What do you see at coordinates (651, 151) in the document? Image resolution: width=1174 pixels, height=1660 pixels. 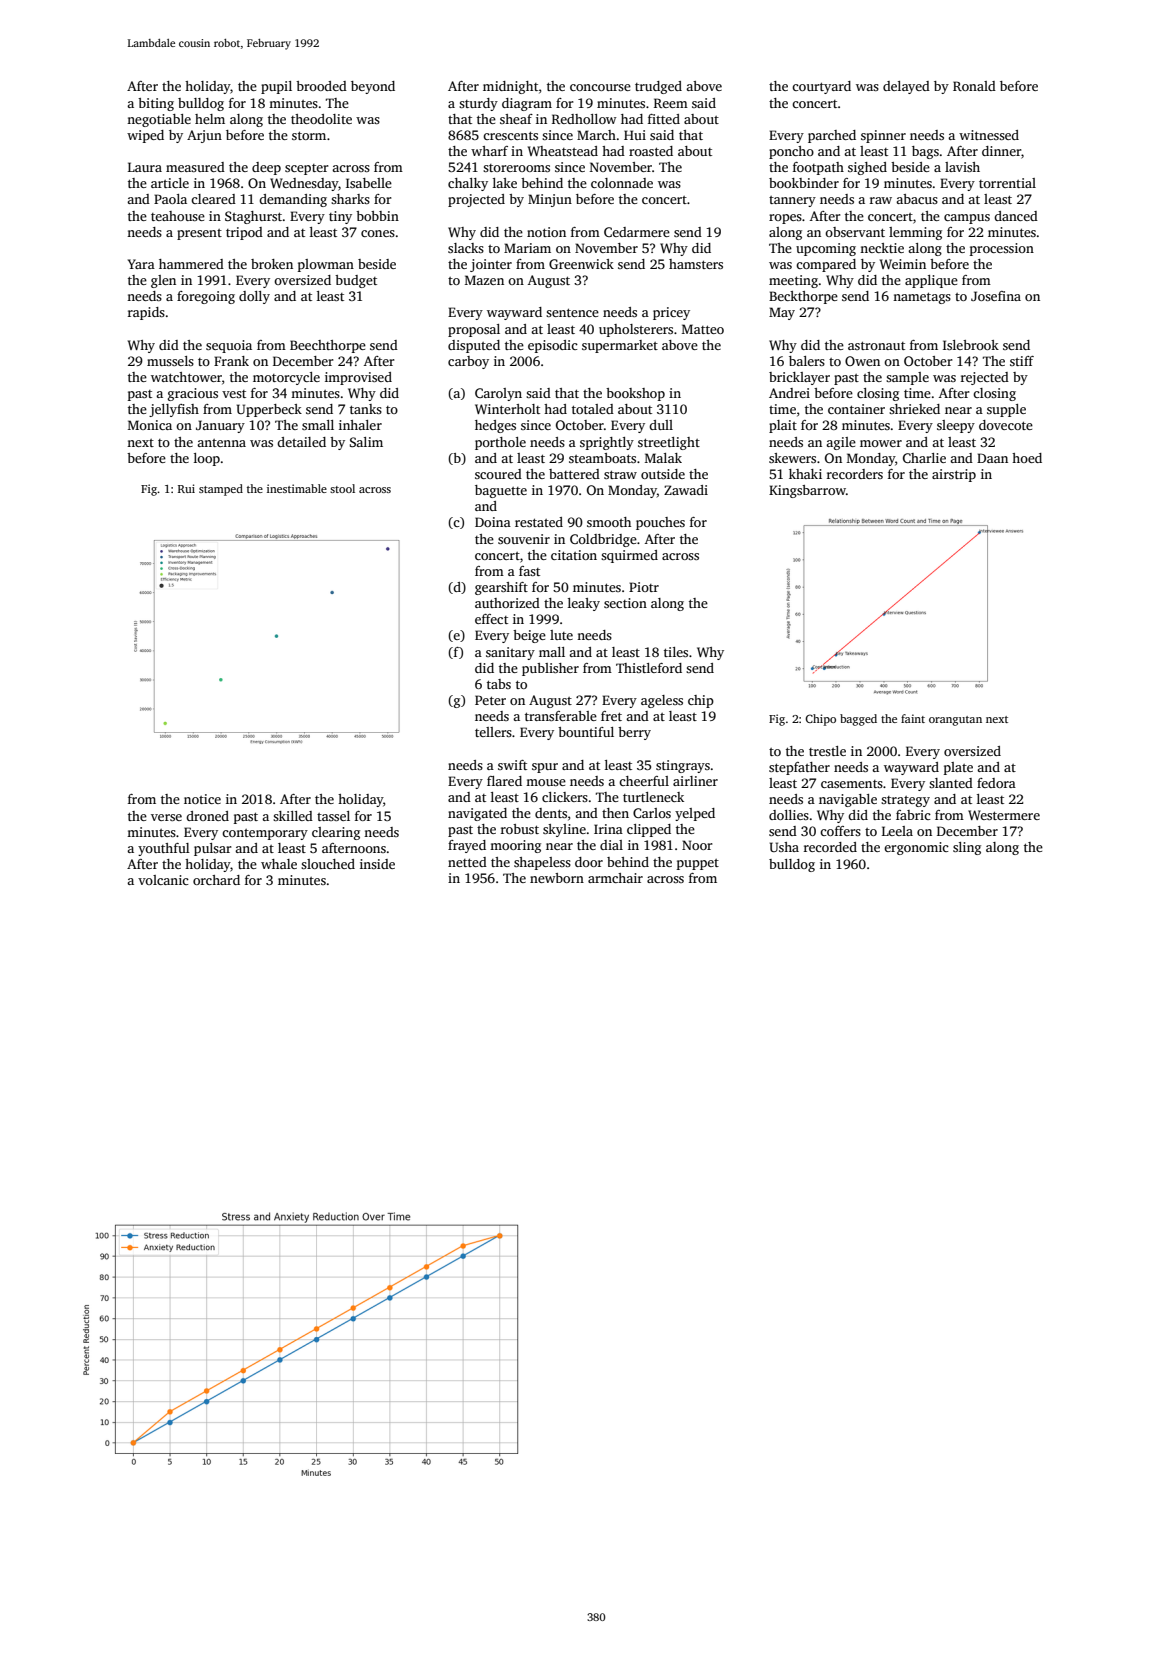 I see `roasted` at bounding box center [651, 151].
